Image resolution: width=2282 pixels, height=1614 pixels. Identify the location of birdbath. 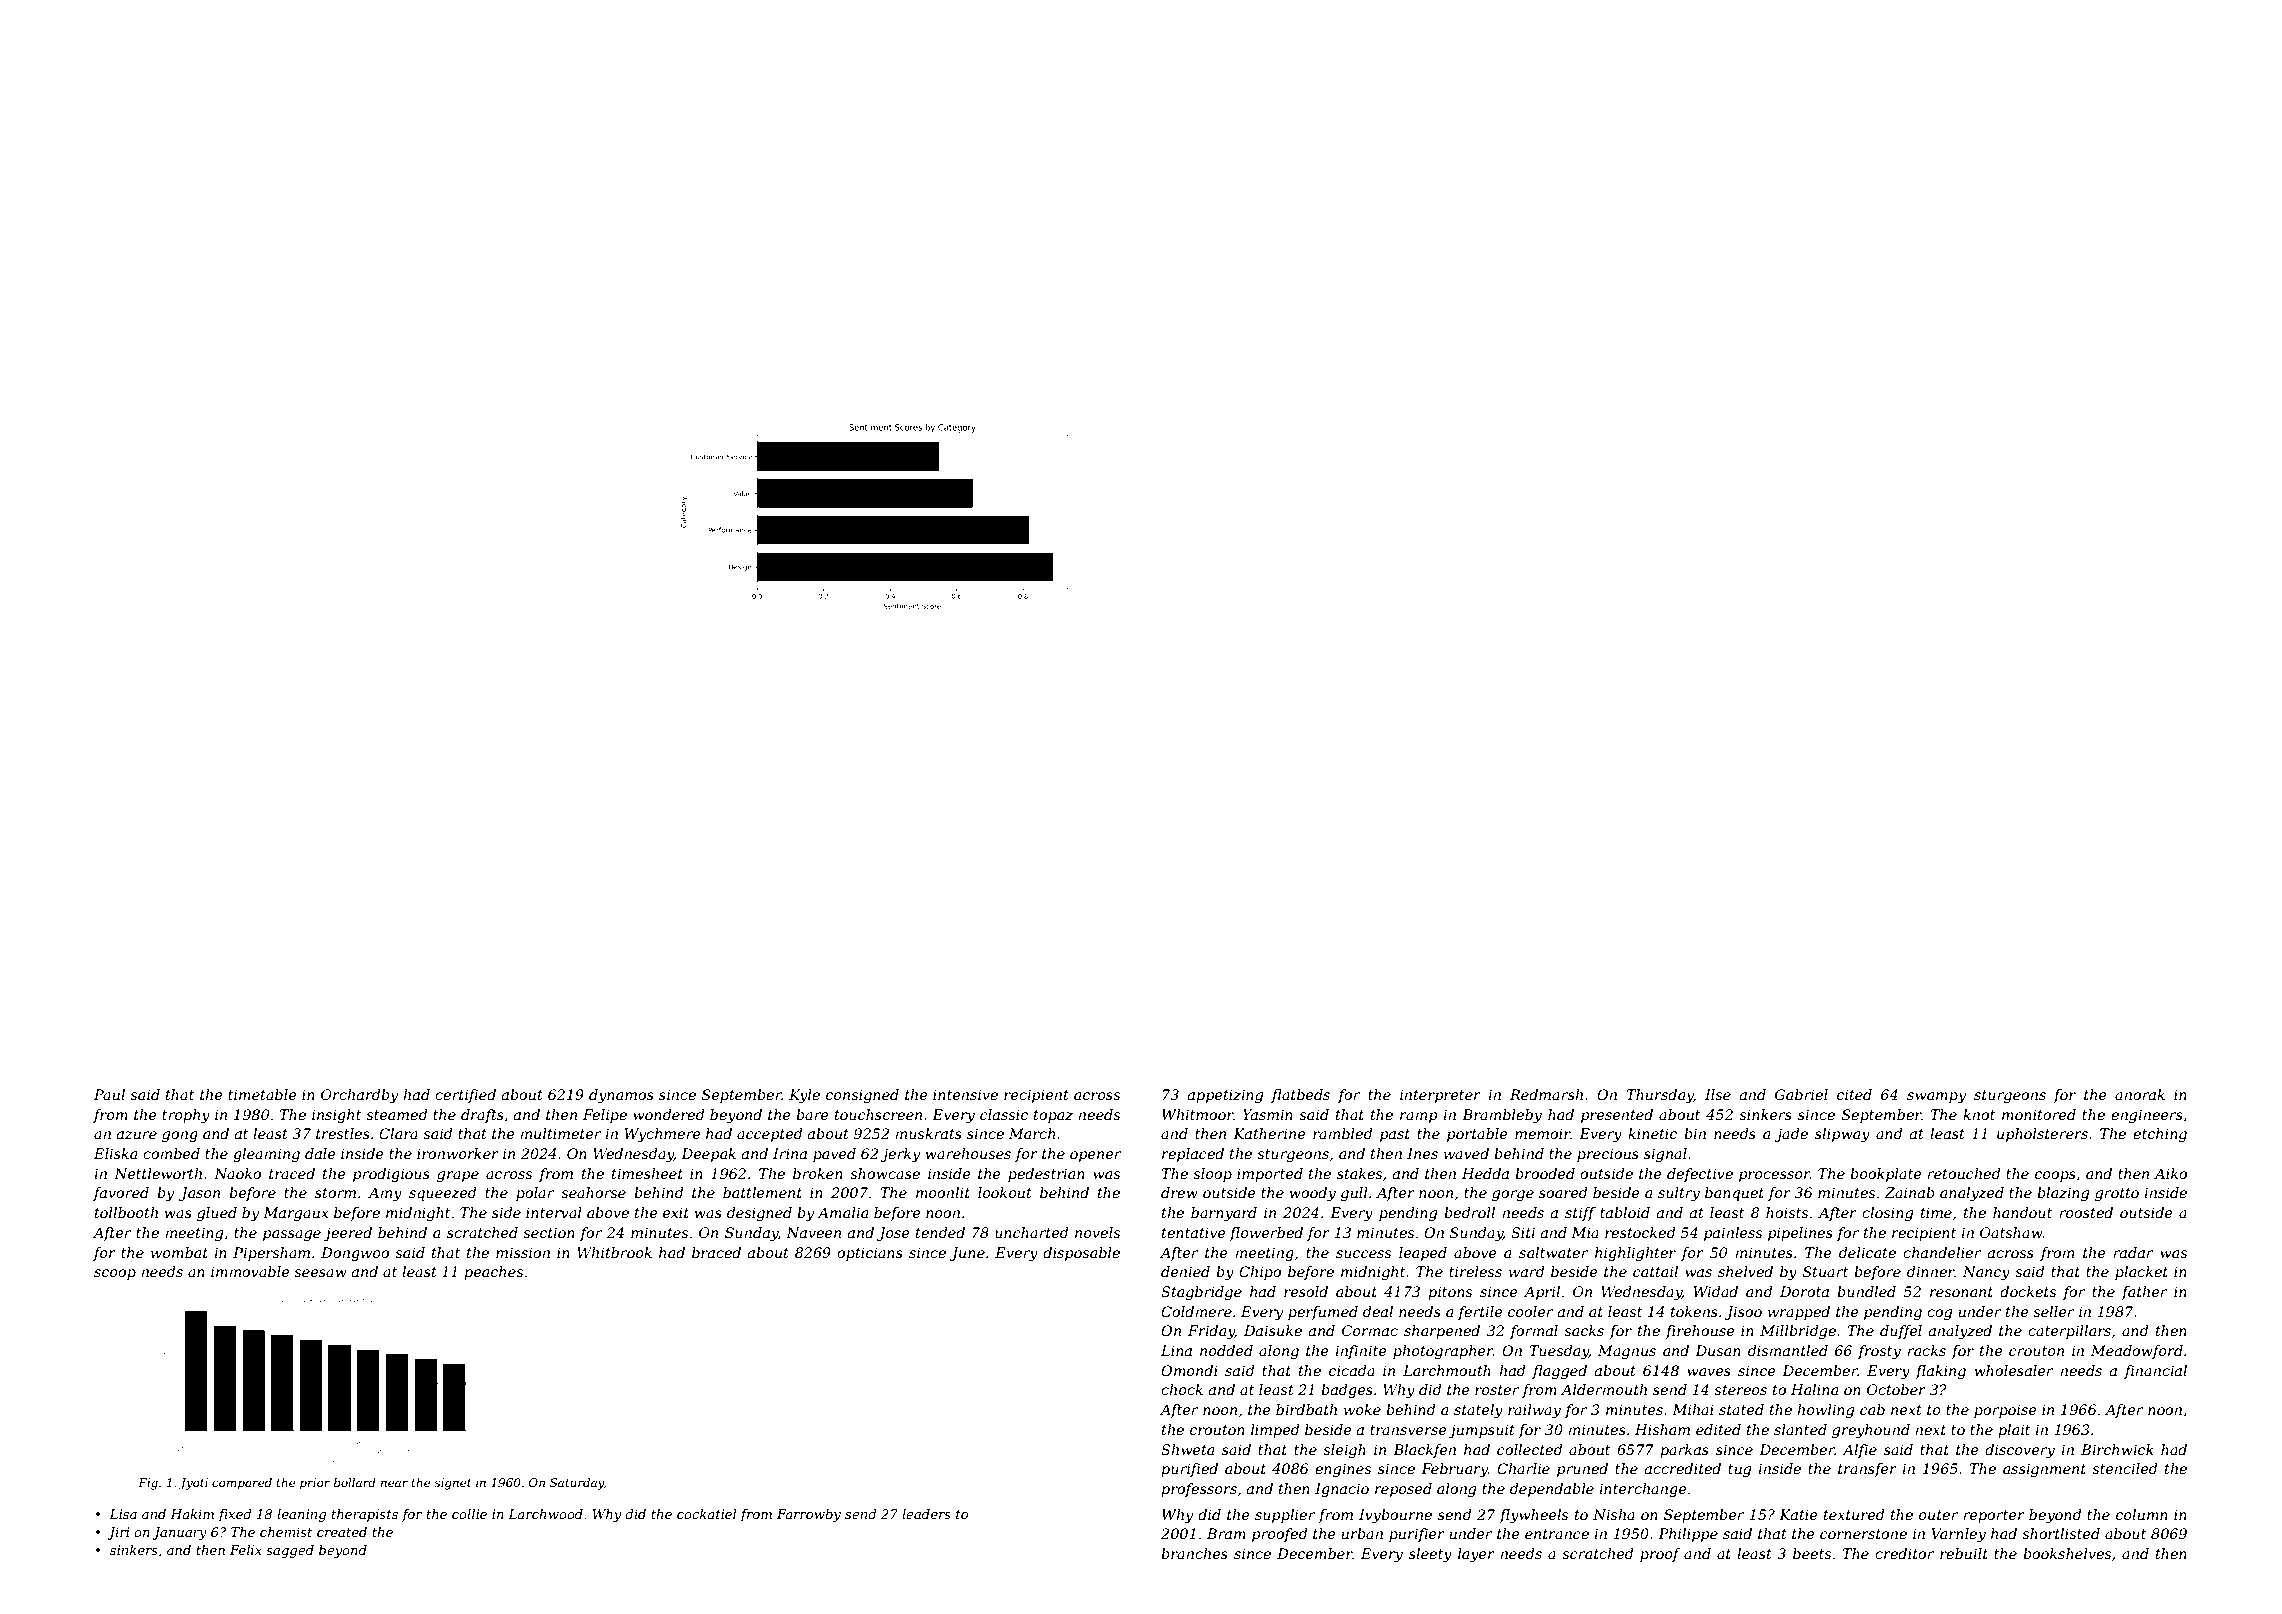
(1306, 1409).
